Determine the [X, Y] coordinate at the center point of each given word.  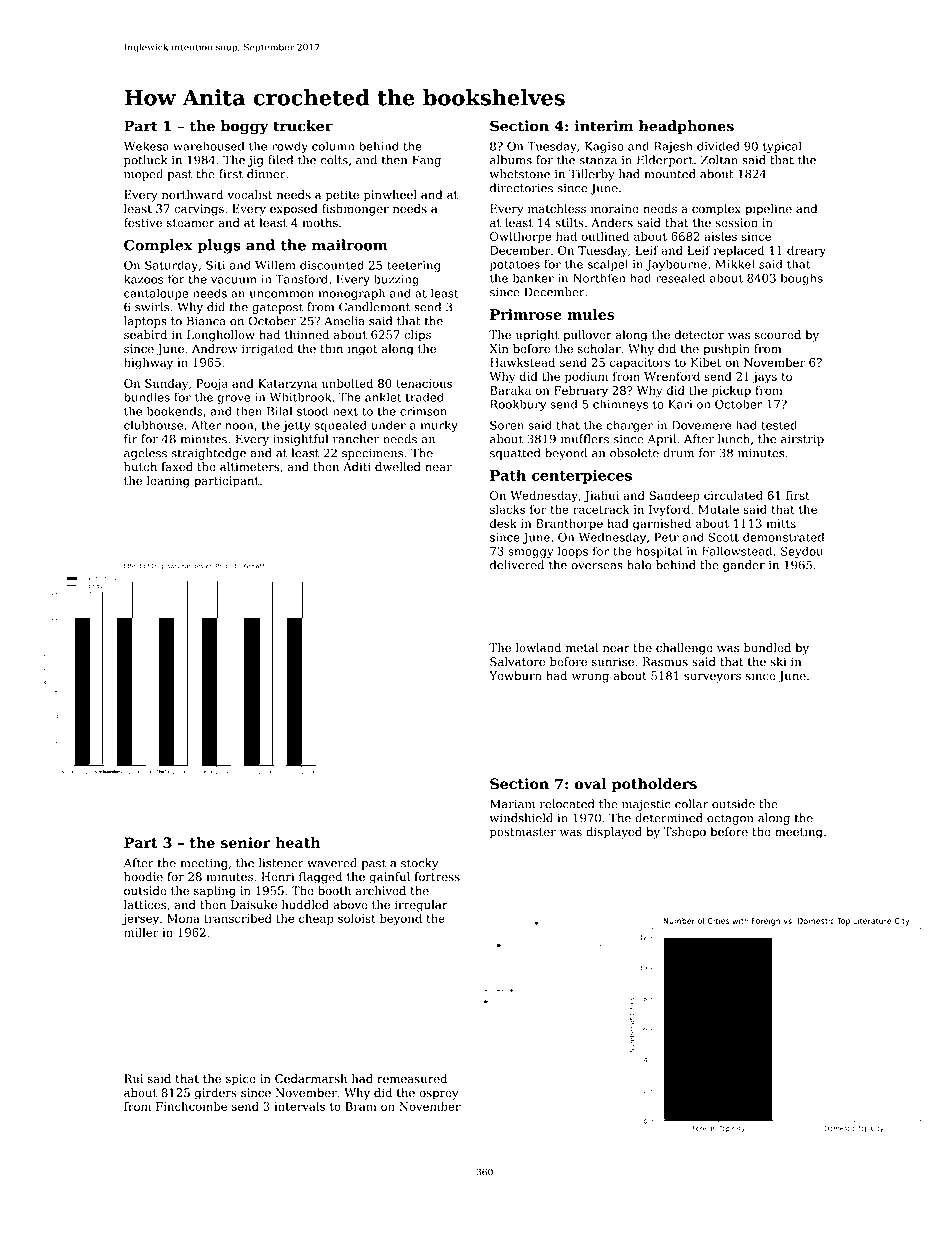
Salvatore [517, 662]
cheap [316, 919]
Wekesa [146, 146]
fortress [437, 877]
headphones [686, 127]
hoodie [143, 877]
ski [778, 661]
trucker [303, 126]
